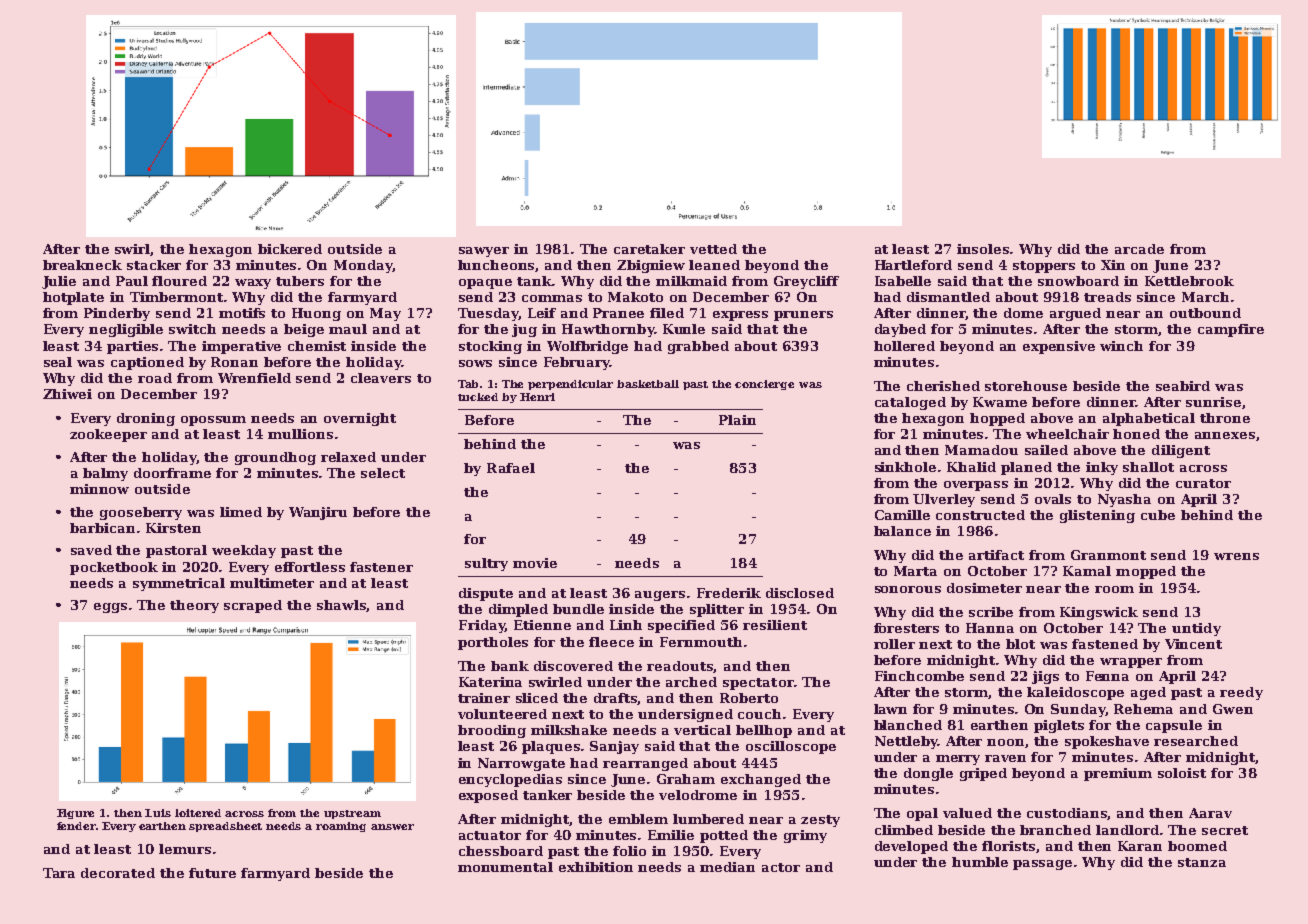 The width and height of the document is (1308, 924). I want to click on velodrome, so click(698, 795).
